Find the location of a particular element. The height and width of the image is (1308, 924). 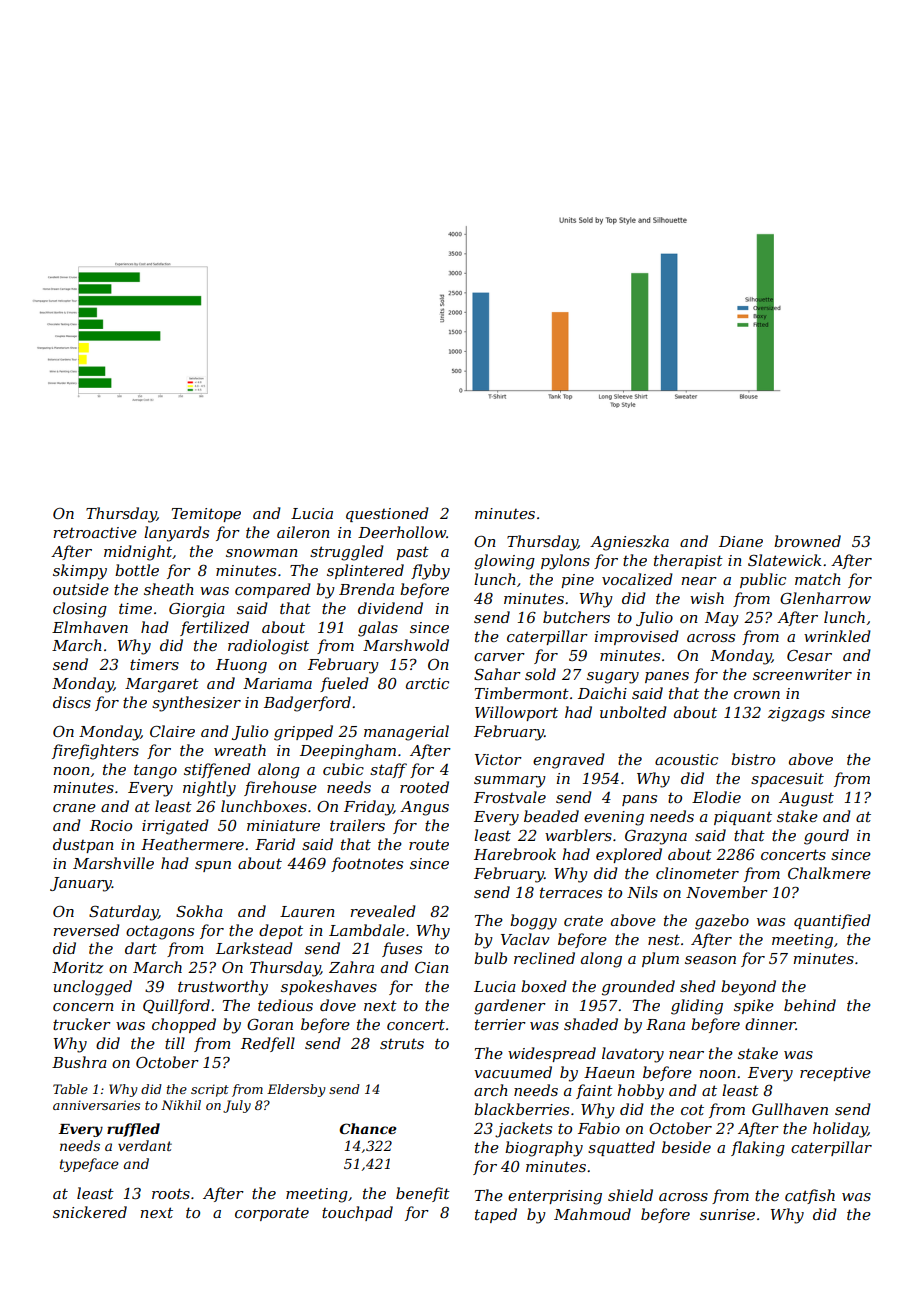

Giorgia is located at coordinates (197, 610).
